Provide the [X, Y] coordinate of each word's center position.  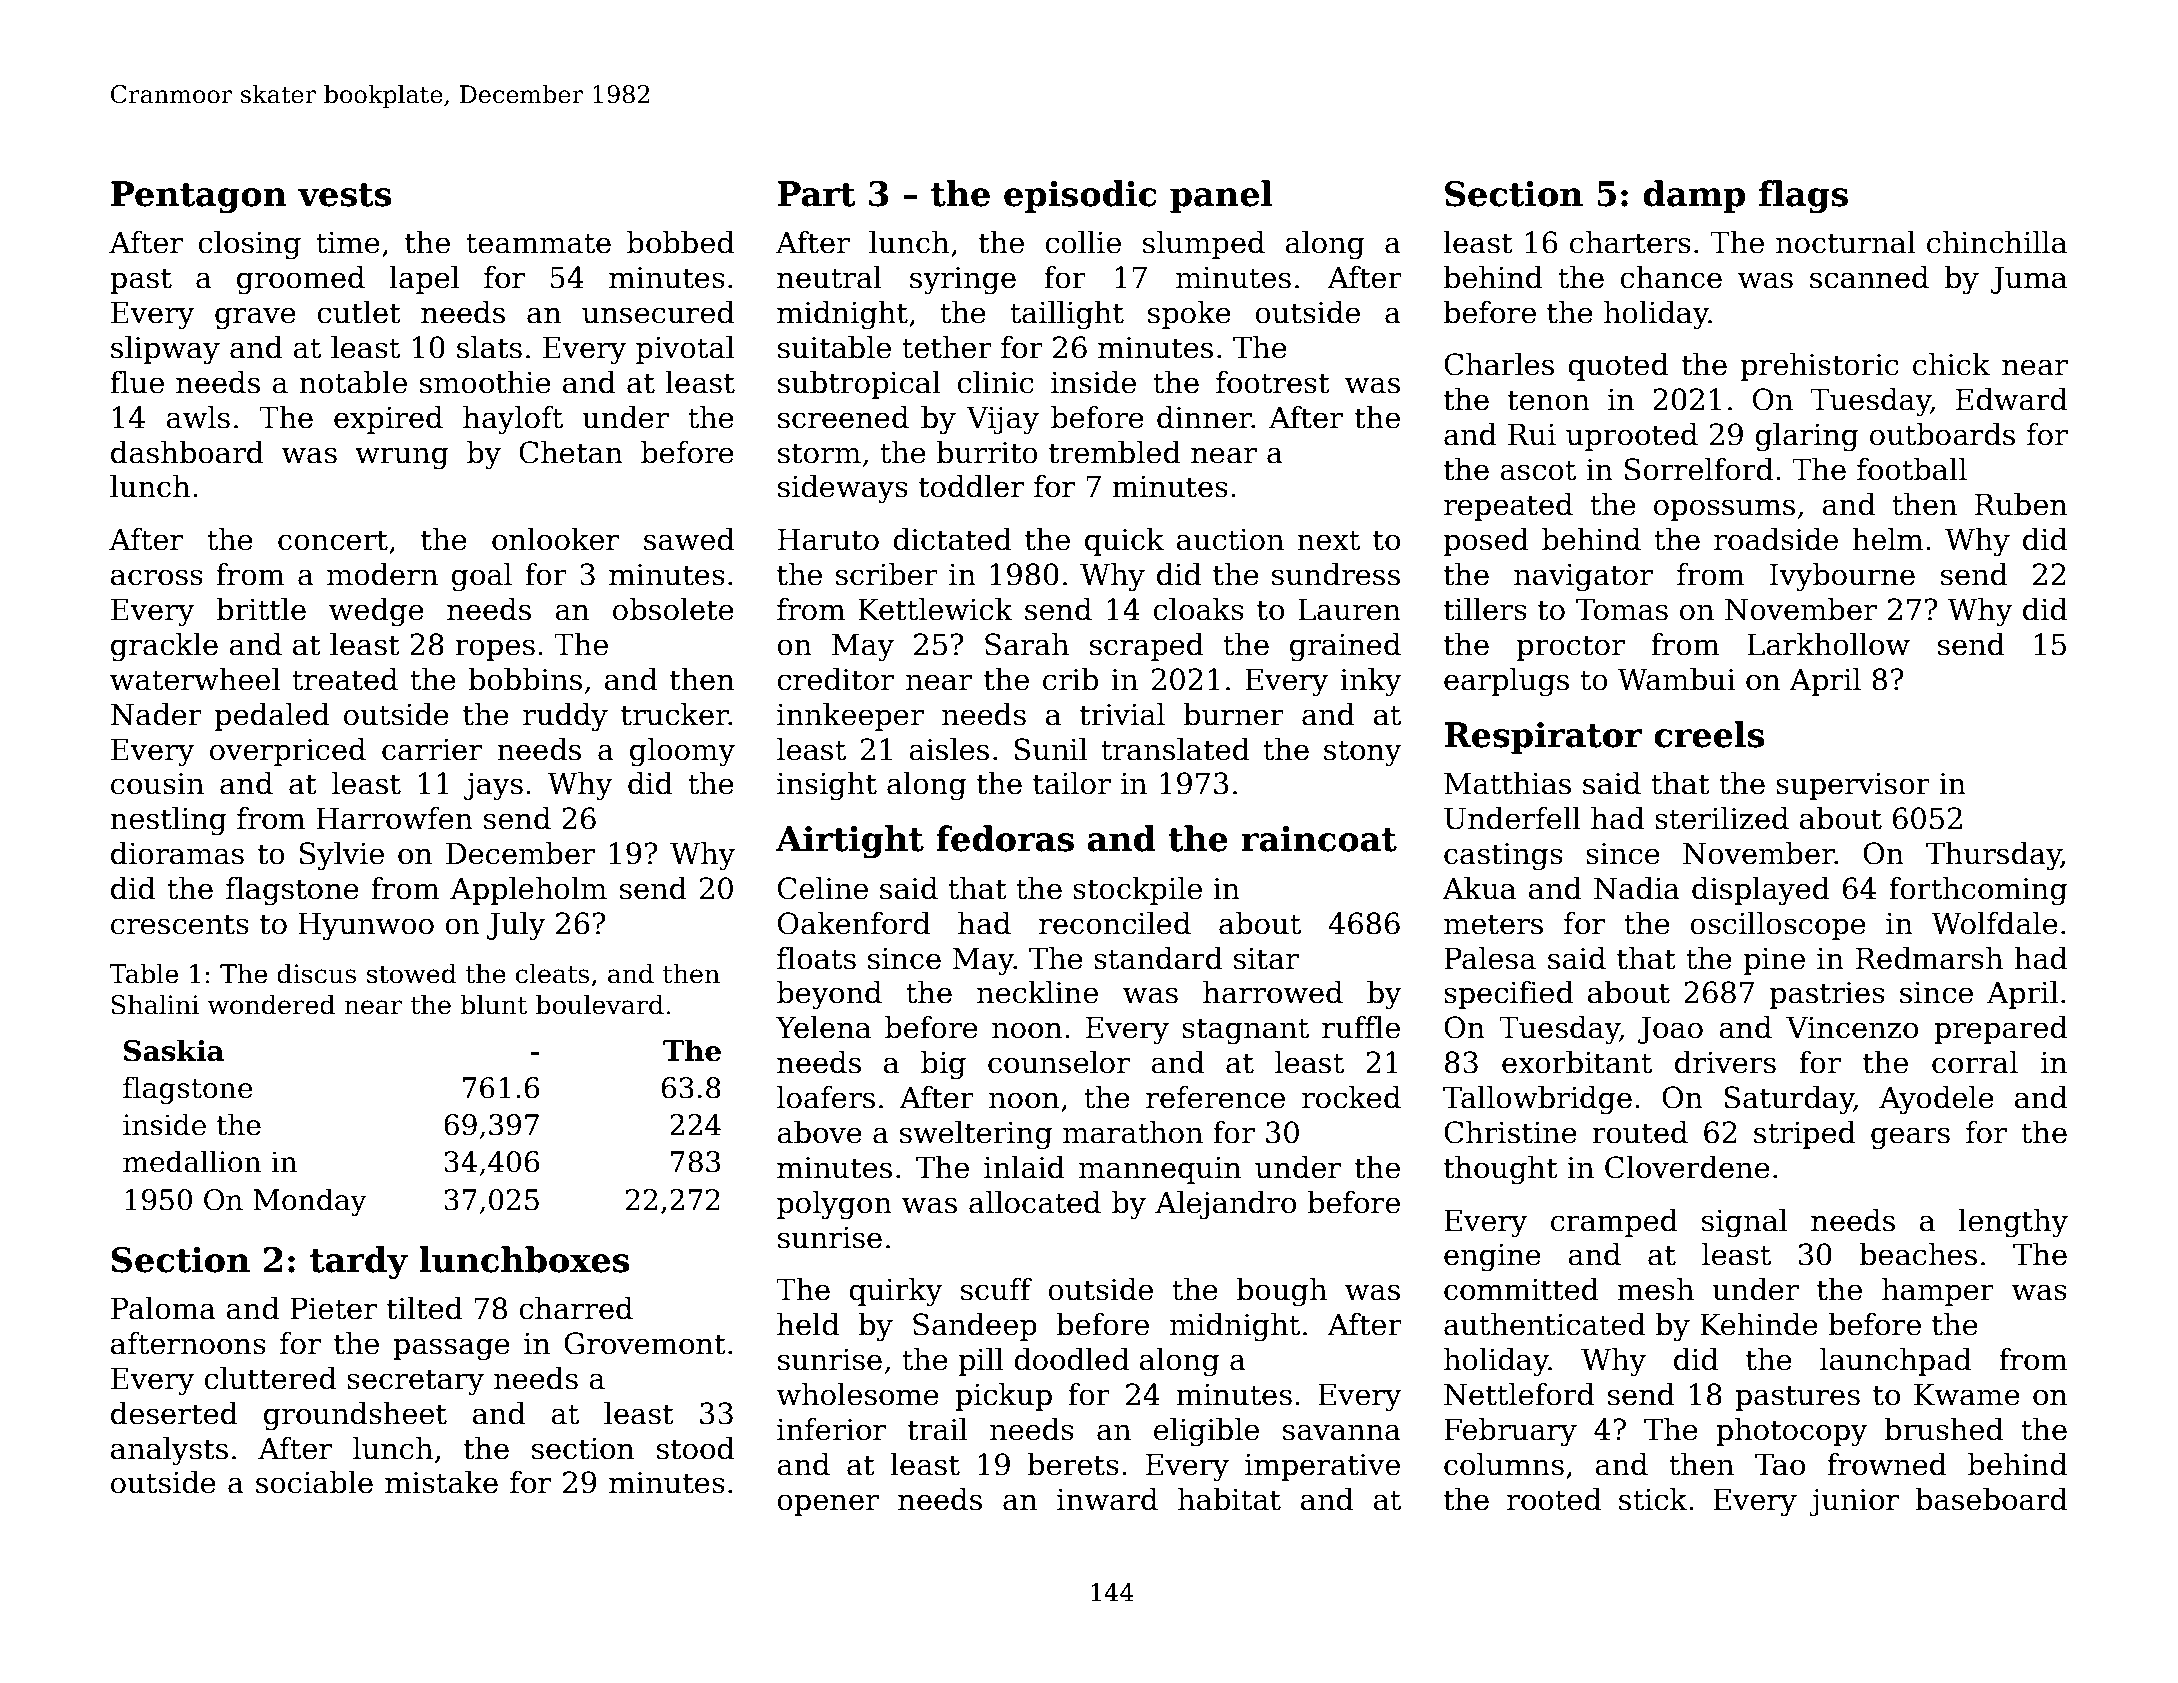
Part [817, 194]
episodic [1080, 196]
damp [1694, 196]
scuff [996, 1289]
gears [1910, 1138]
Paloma [163, 1308]
